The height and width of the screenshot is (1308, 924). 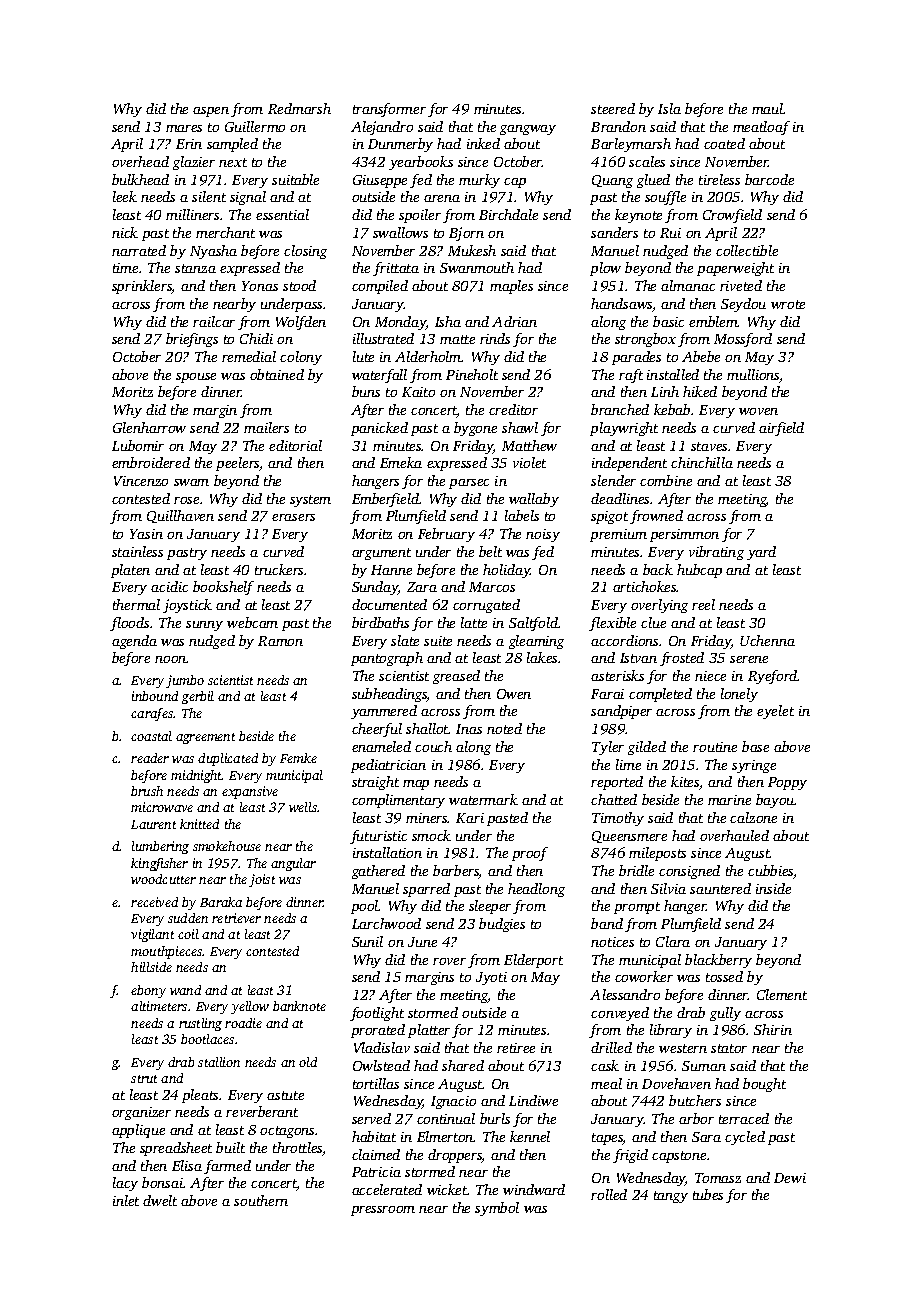 I want to click on duplicated, so click(x=228, y=759).
